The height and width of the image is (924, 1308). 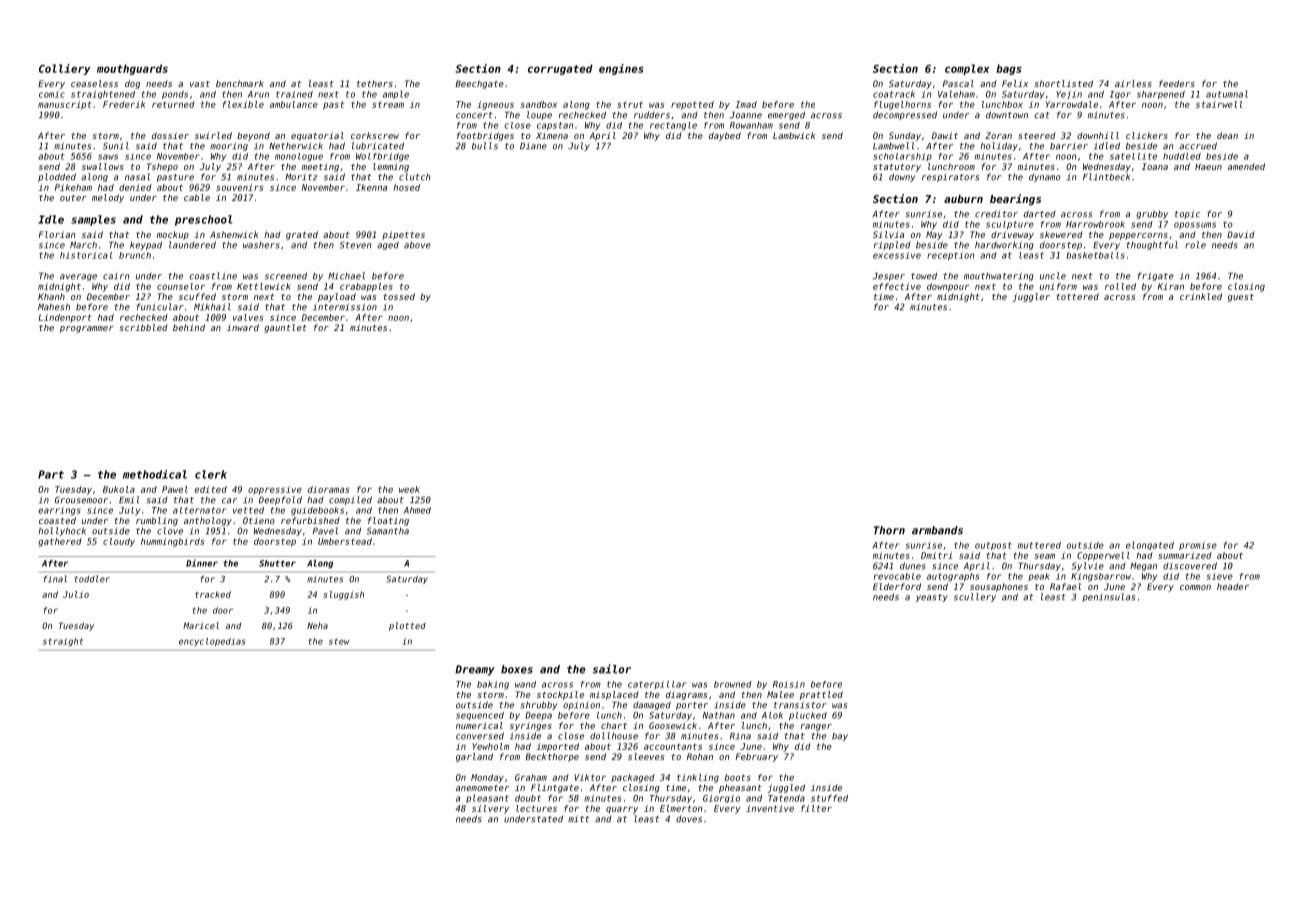 What do you see at coordinates (211, 474) in the image?
I see `clerk` at bounding box center [211, 474].
